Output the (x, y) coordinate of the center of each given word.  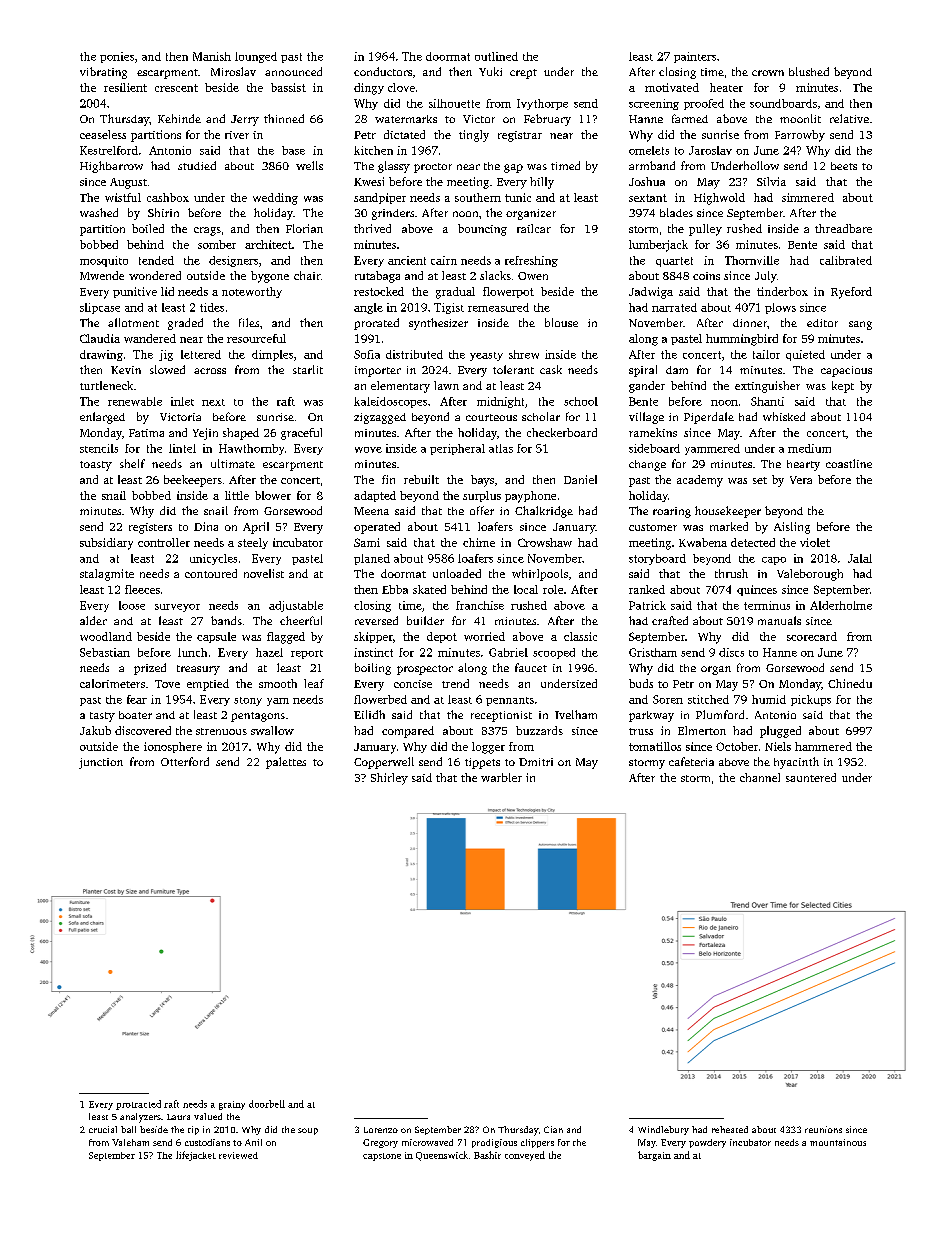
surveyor (177, 608)
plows (780, 308)
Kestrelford (109, 150)
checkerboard (562, 432)
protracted (138, 1105)
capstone (382, 1157)
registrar (520, 136)
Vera (801, 480)
